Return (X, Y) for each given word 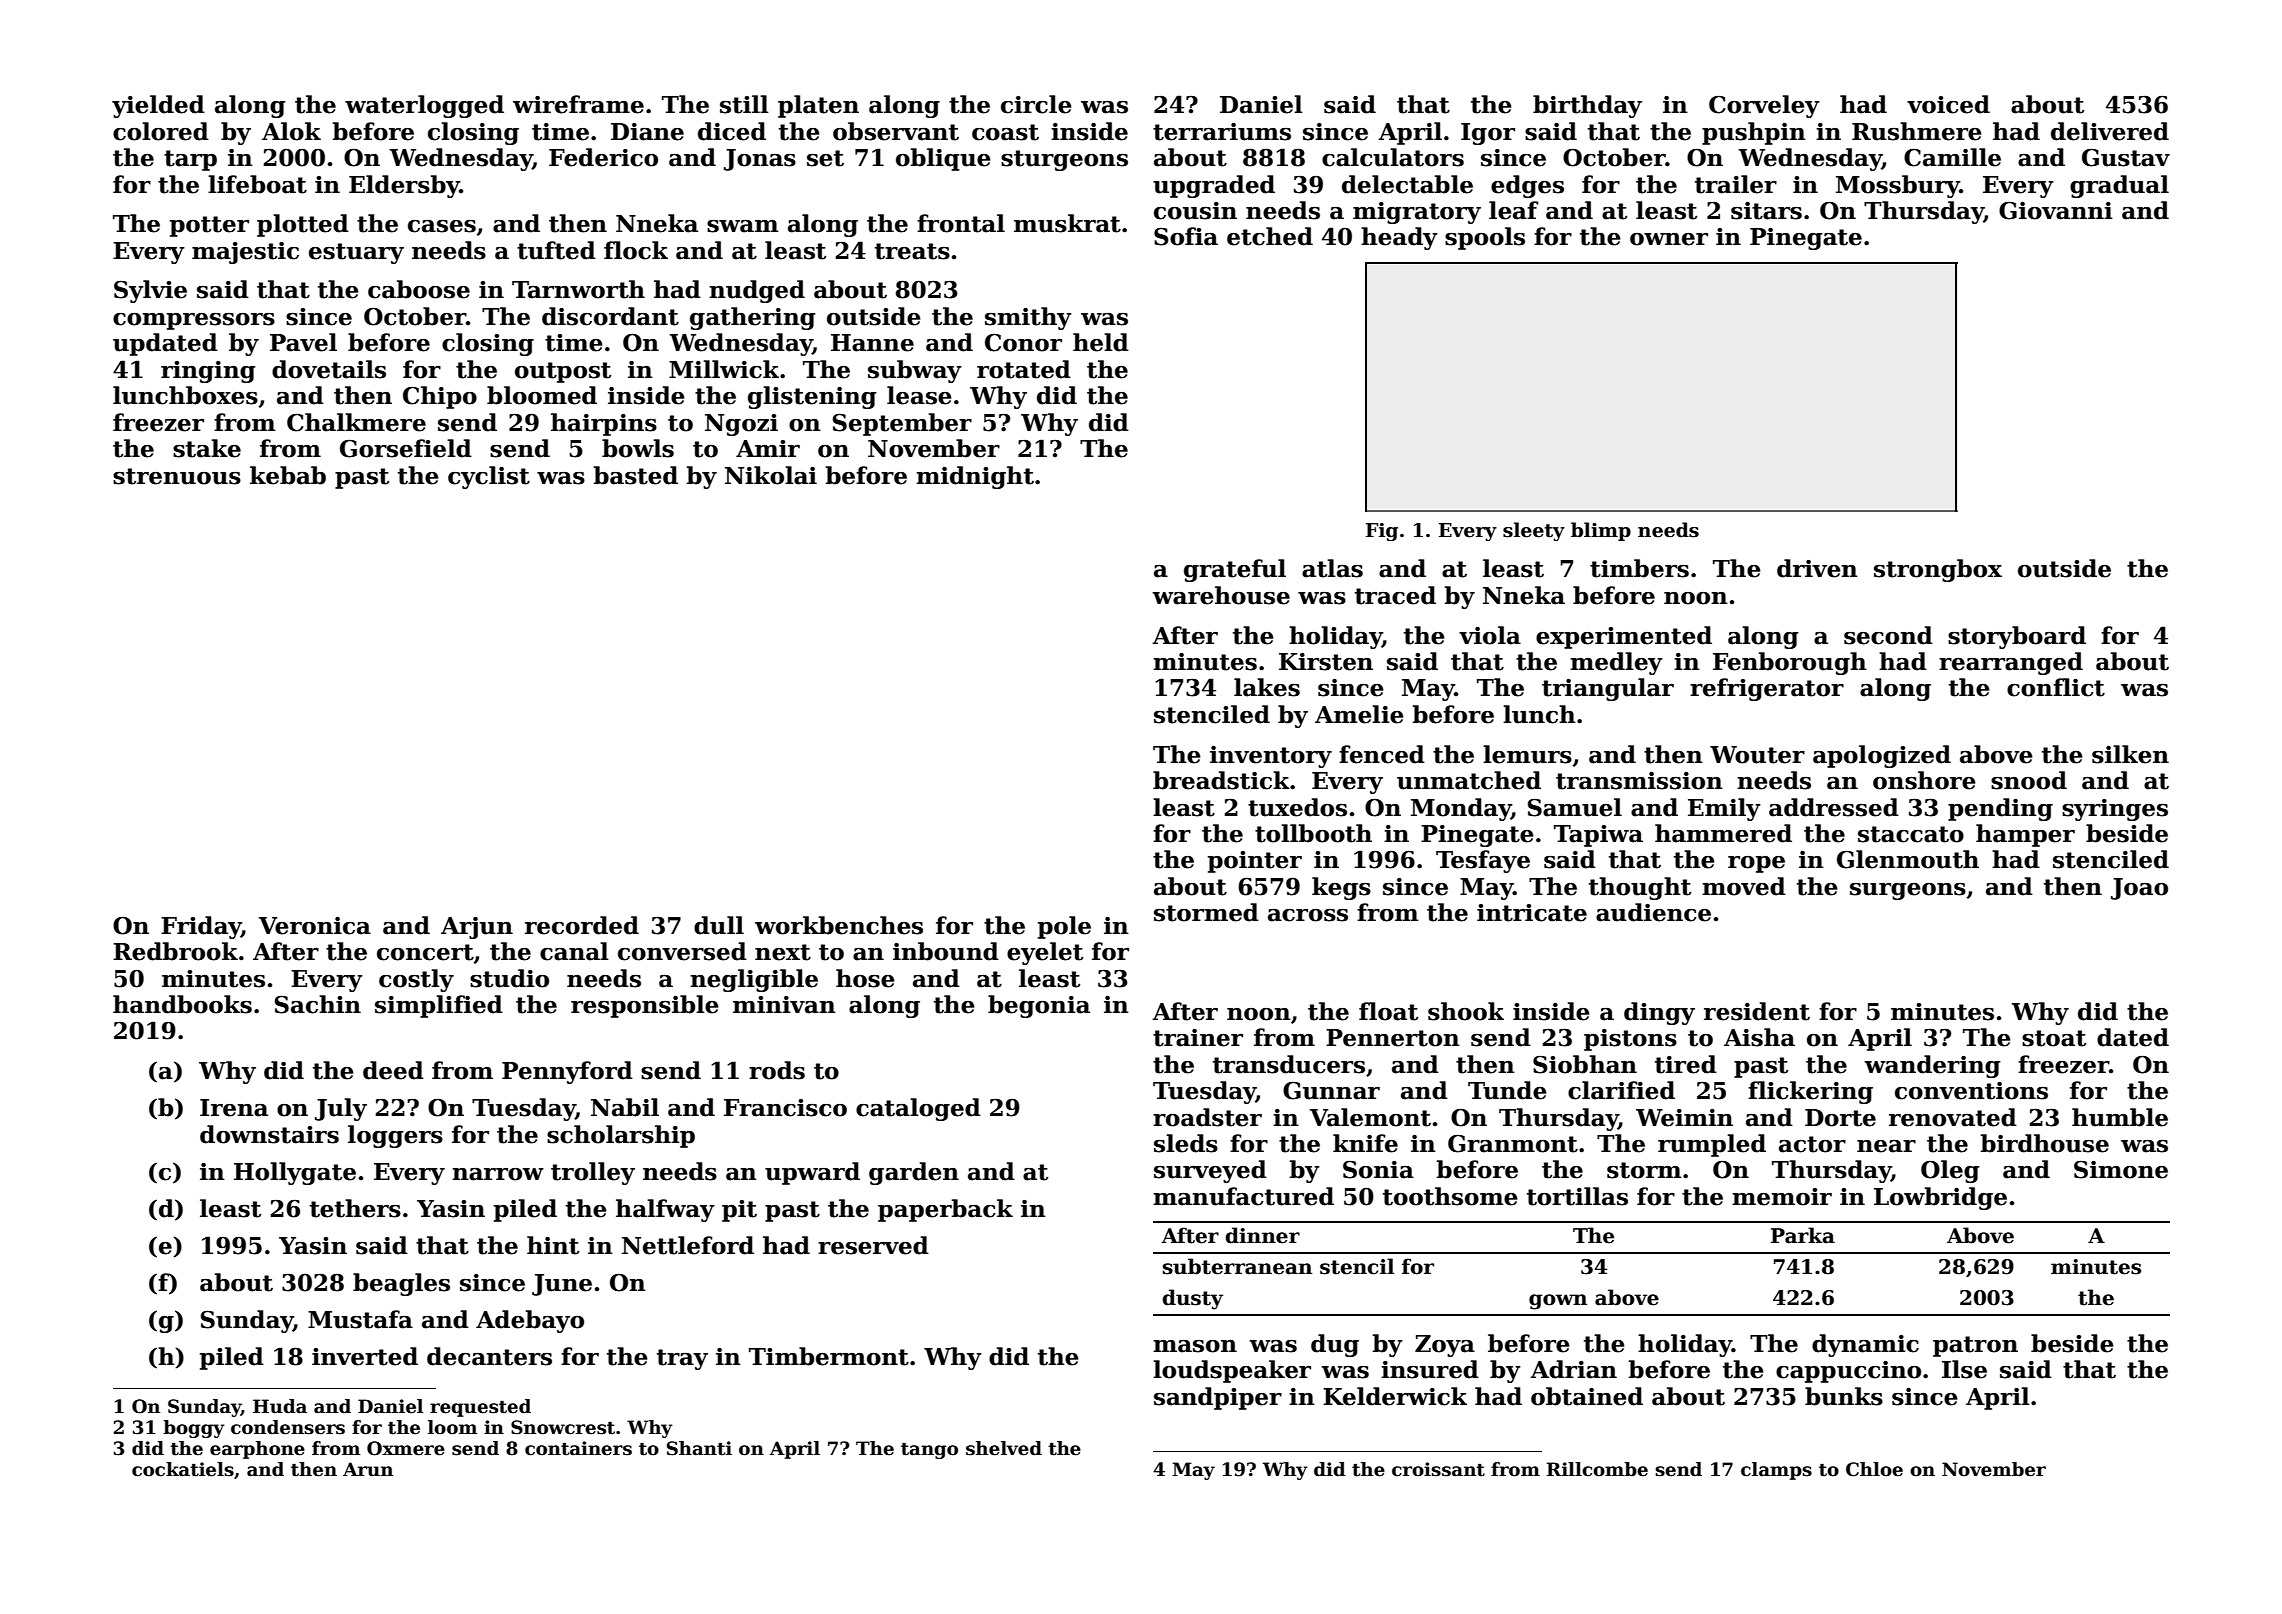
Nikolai (771, 475)
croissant (1438, 1469)
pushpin (1754, 133)
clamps (1776, 1471)
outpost (563, 372)
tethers (355, 1208)
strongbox (1938, 570)
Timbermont (829, 1356)
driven (1817, 568)
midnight (975, 477)
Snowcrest (563, 1427)
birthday (1587, 106)
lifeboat (257, 184)
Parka (1803, 1235)
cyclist (489, 477)
